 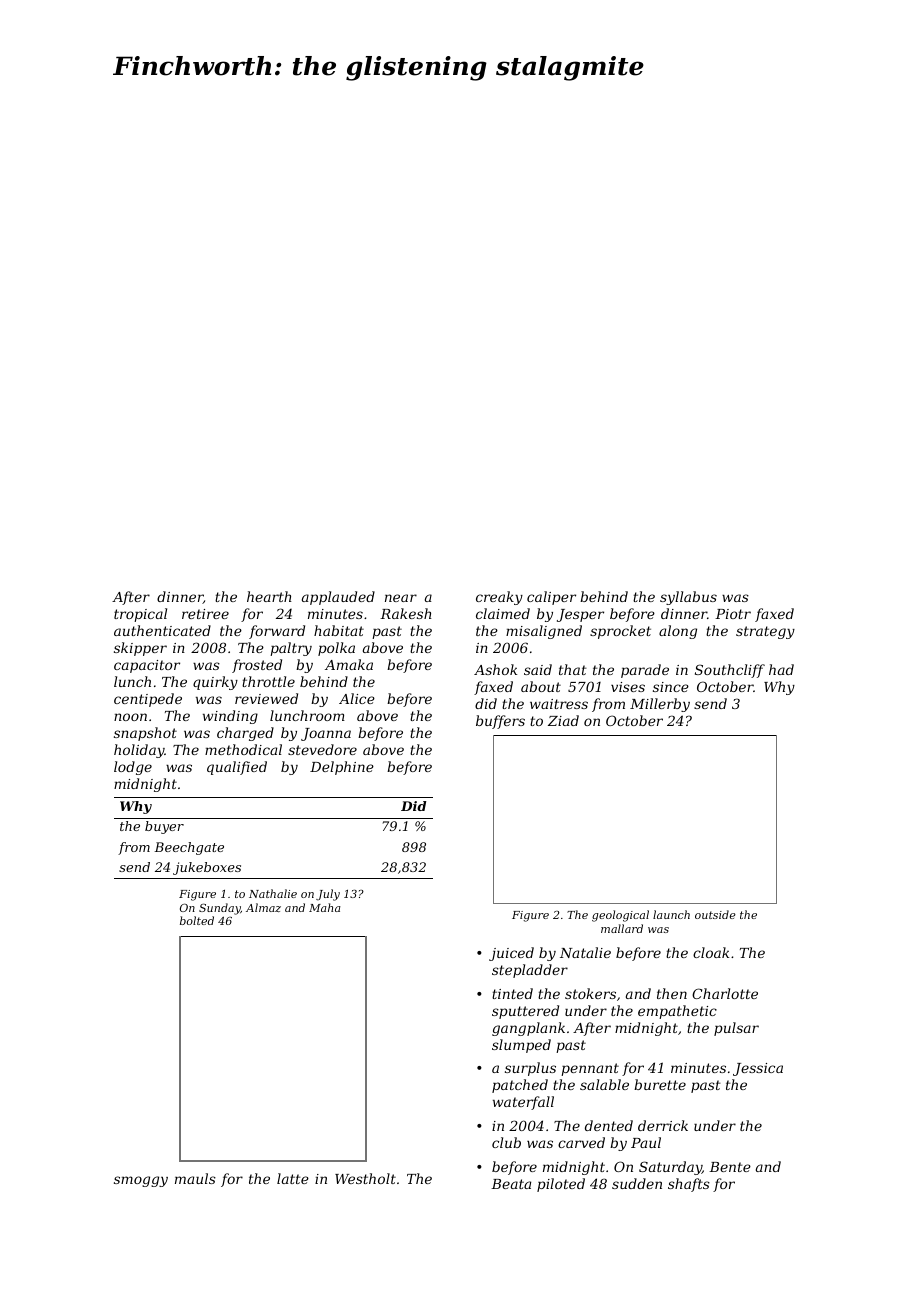 What do you see at coordinates (197, 920) in the screenshot?
I see `bolted` at bounding box center [197, 920].
